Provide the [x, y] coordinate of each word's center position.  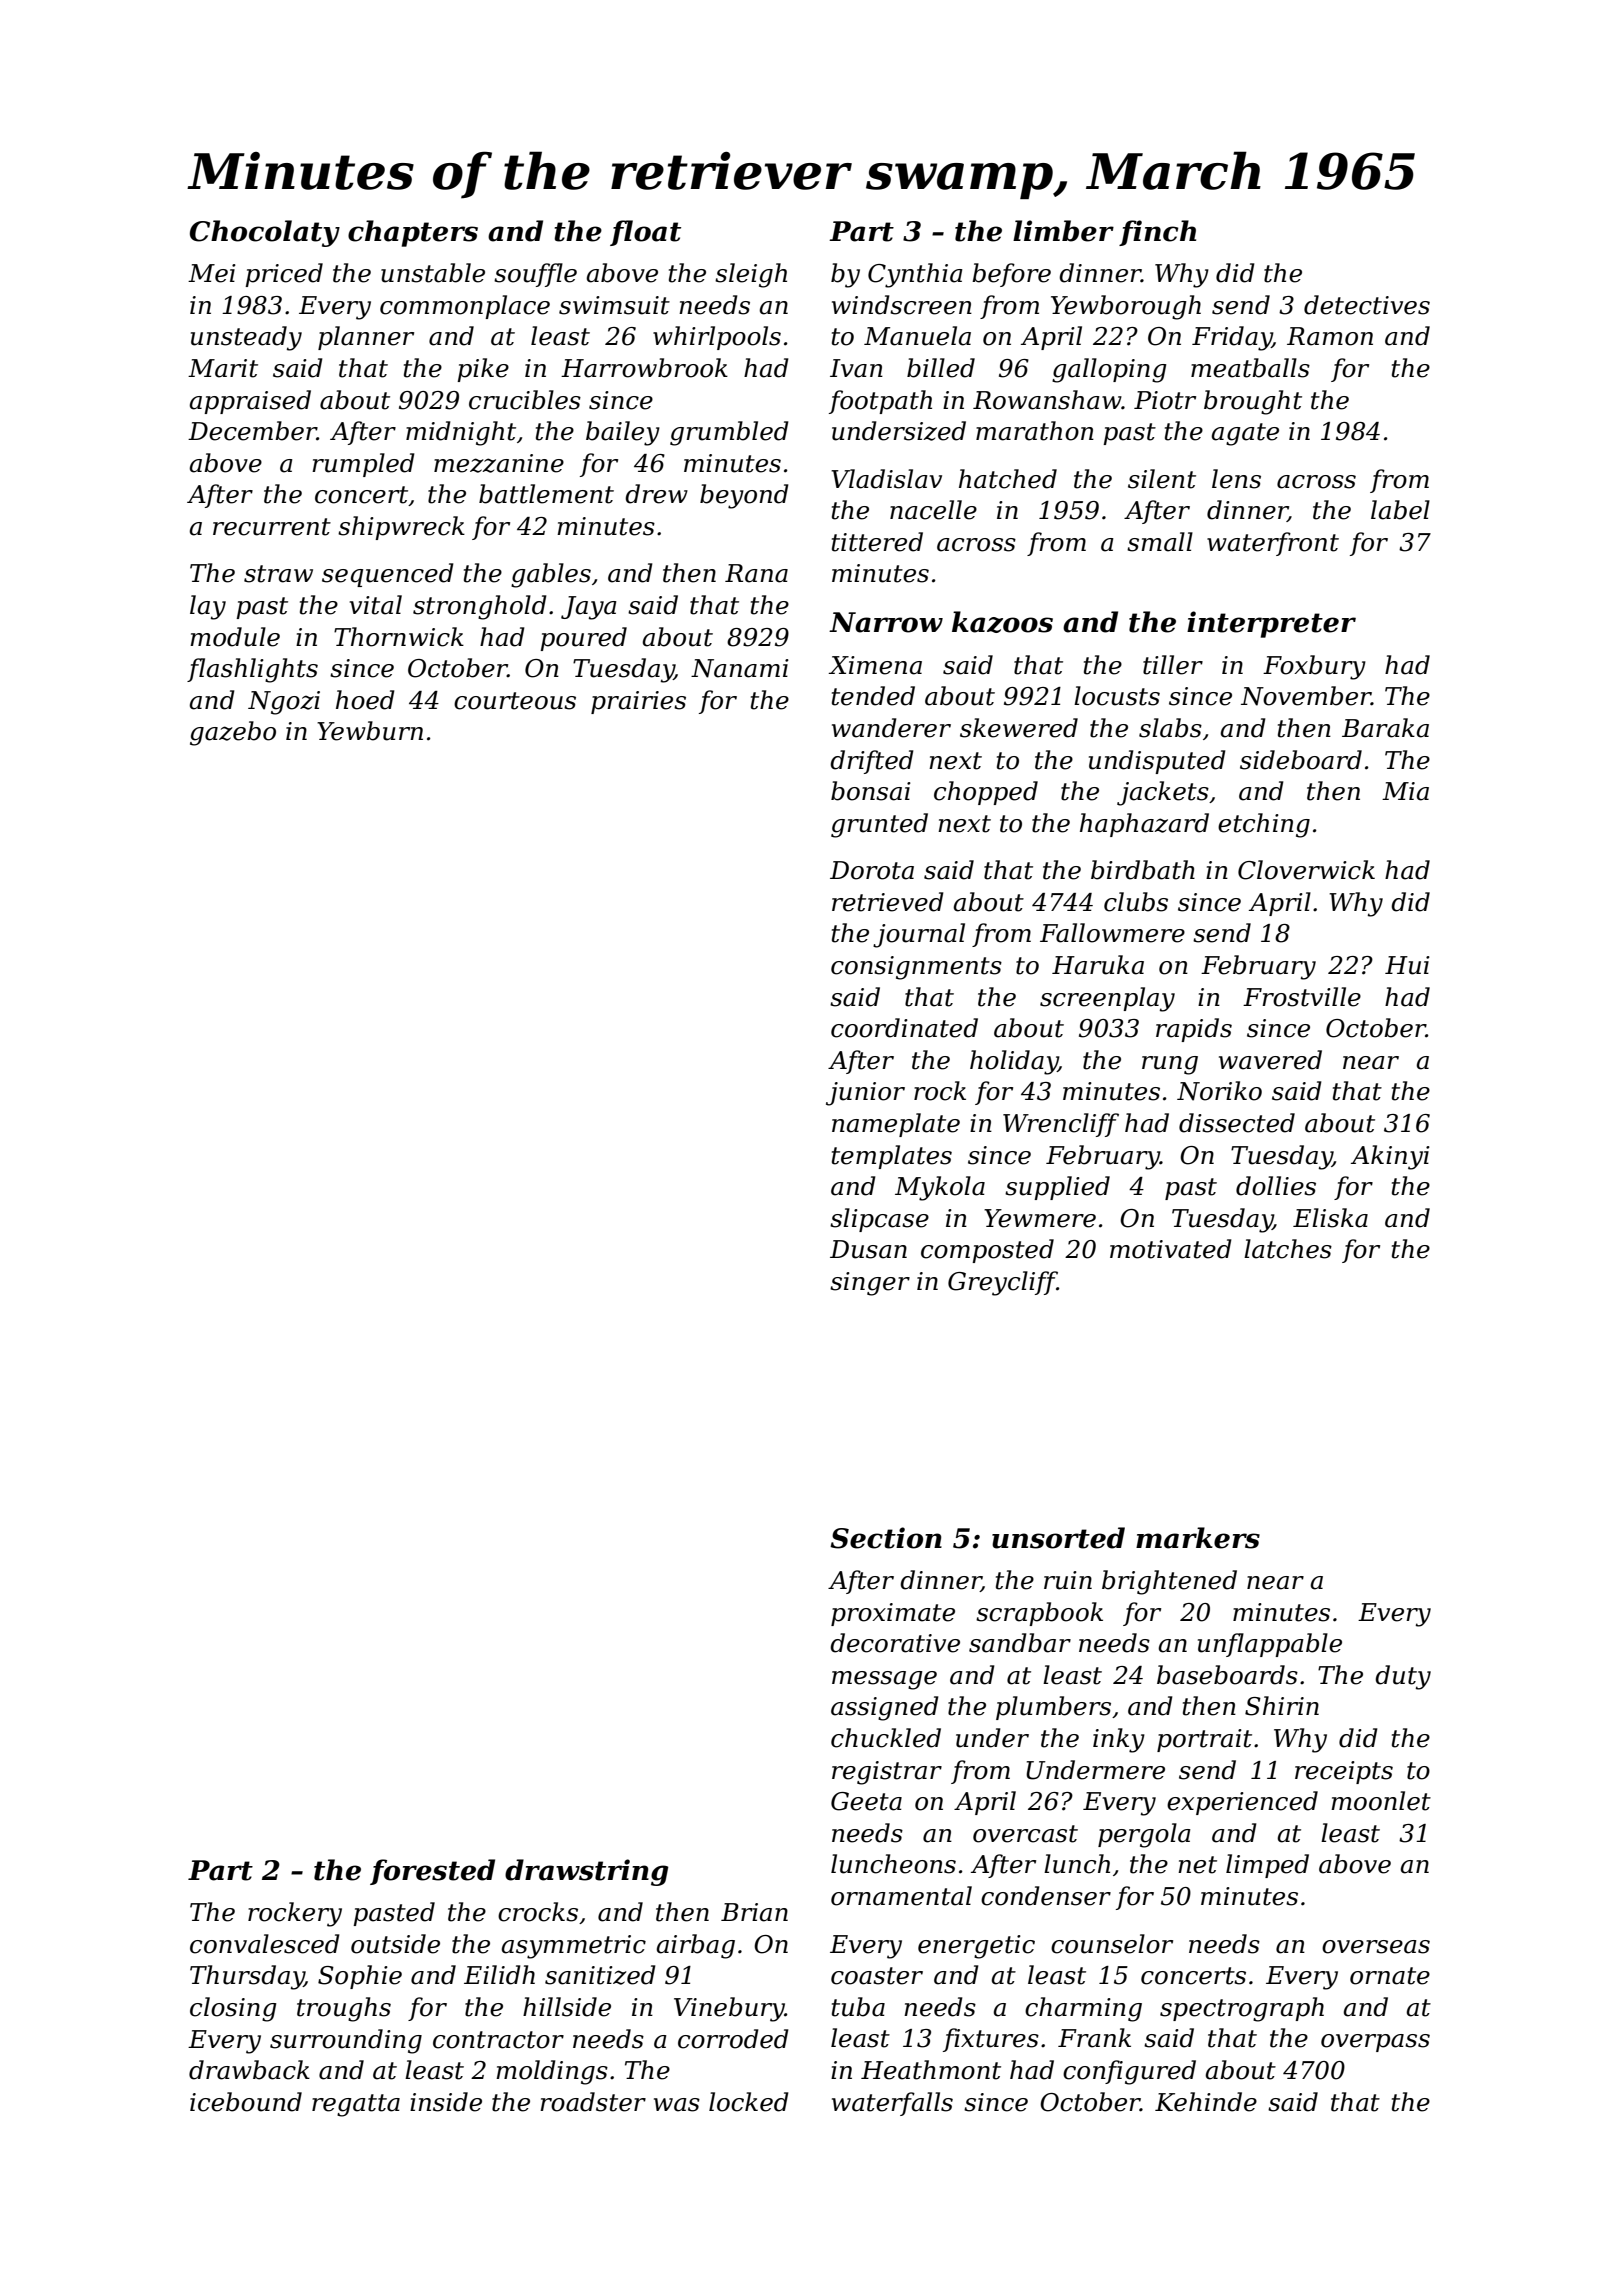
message [884, 1680]
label [1400, 510]
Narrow [886, 622]
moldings [552, 2072]
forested [432, 1872]
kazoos [1002, 622]
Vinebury [729, 2009]
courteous [515, 701]
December [252, 431]
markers [1198, 1538]
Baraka [1385, 728]
